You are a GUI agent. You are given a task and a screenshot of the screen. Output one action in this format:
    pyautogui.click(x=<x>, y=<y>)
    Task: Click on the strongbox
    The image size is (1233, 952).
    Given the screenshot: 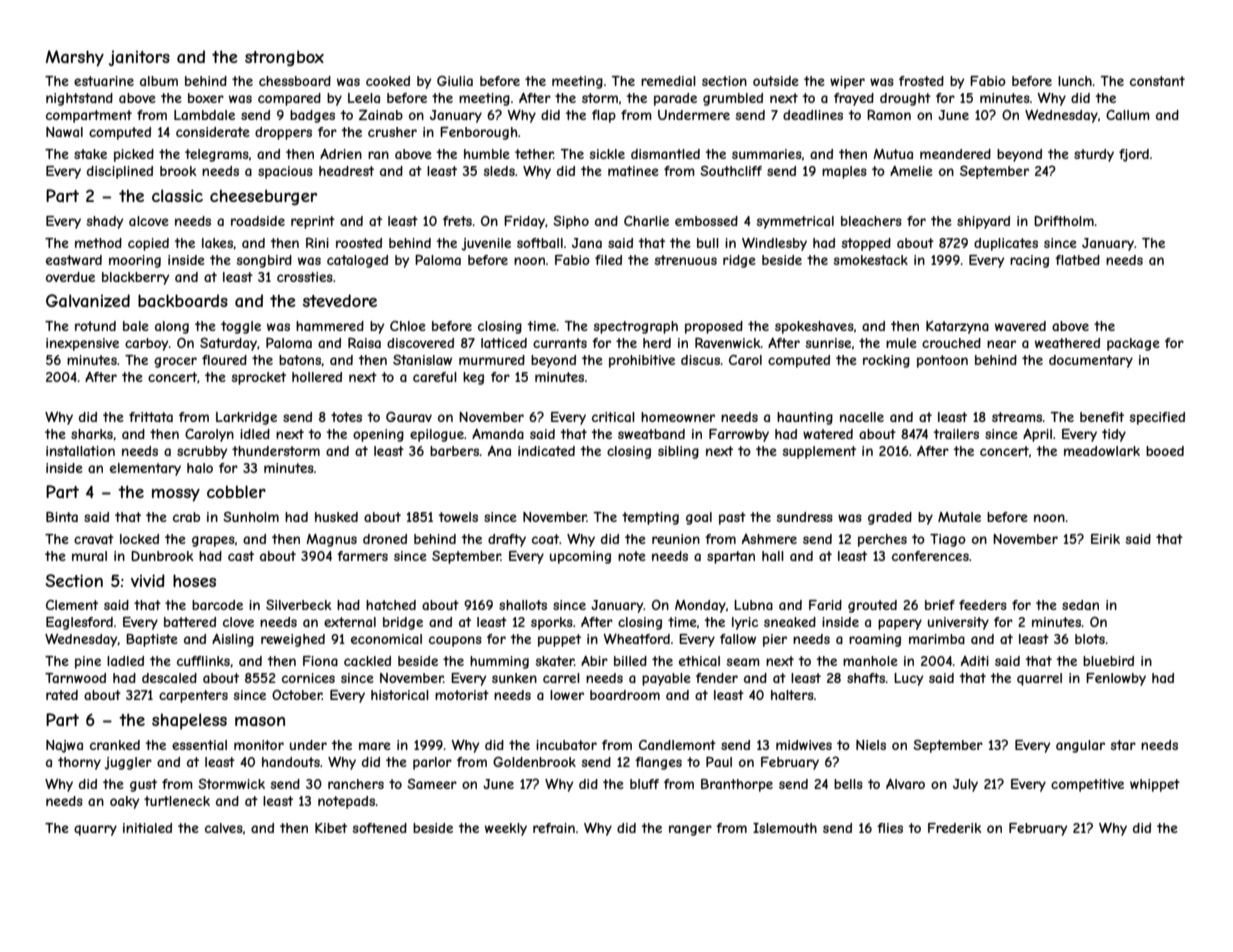 What is the action you would take?
    pyautogui.click(x=284, y=58)
